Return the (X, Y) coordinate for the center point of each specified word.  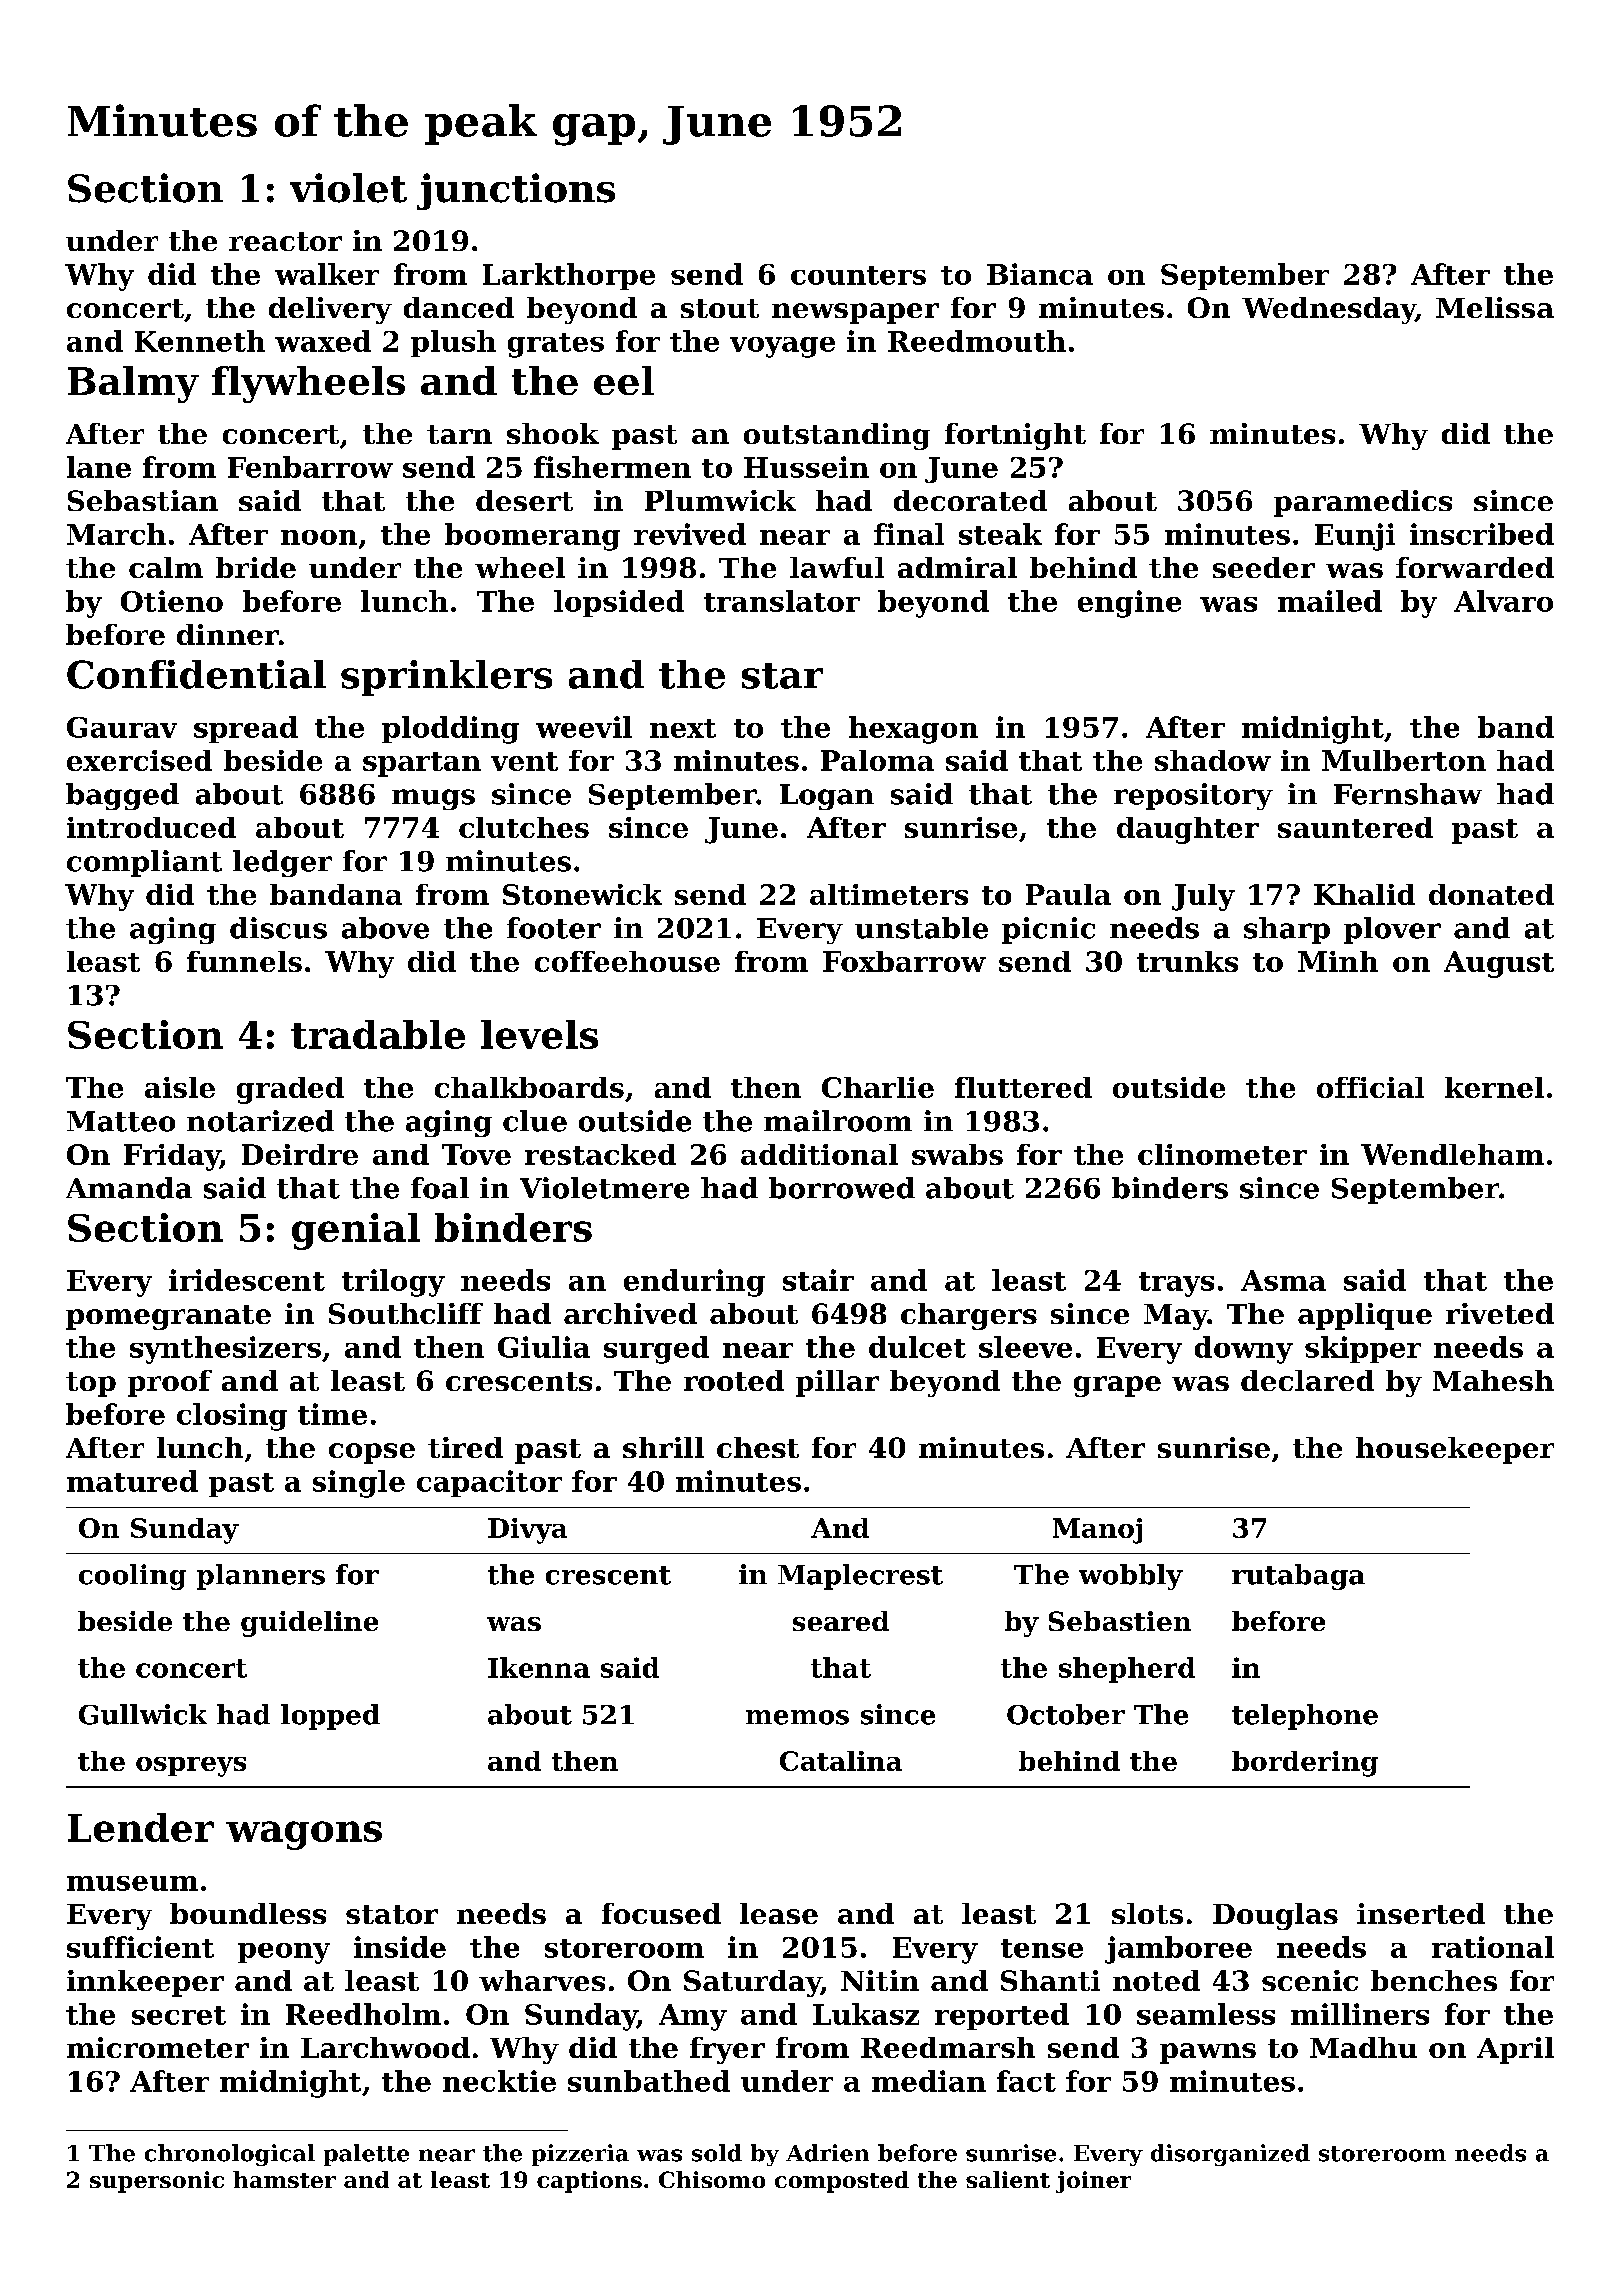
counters (858, 275)
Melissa (1495, 307)
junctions (516, 191)
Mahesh (1493, 1380)
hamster (284, 2179)
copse (372, 1453)
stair (818, 1280)
